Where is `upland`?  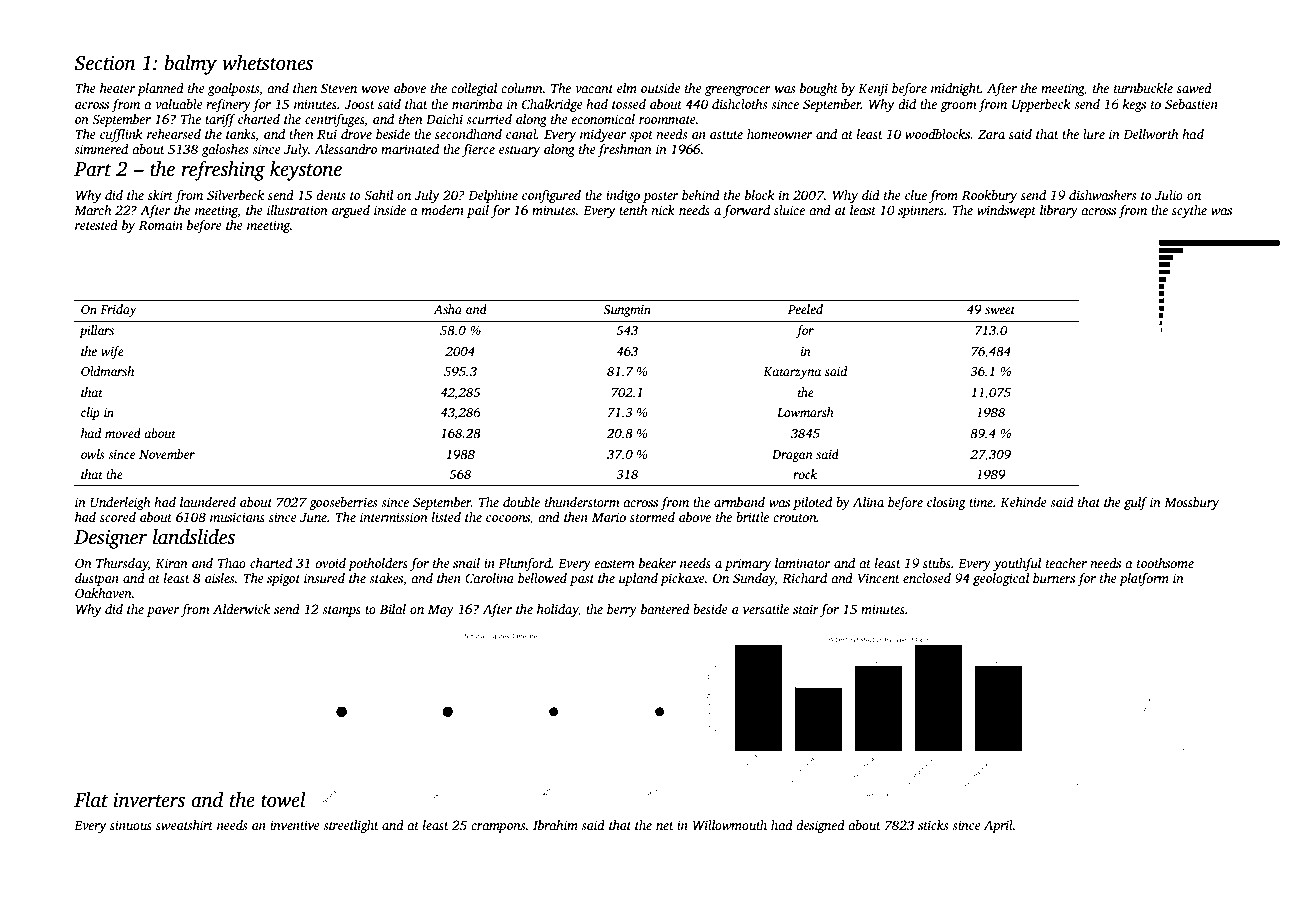
upland is located at coordinates (638, 579).
